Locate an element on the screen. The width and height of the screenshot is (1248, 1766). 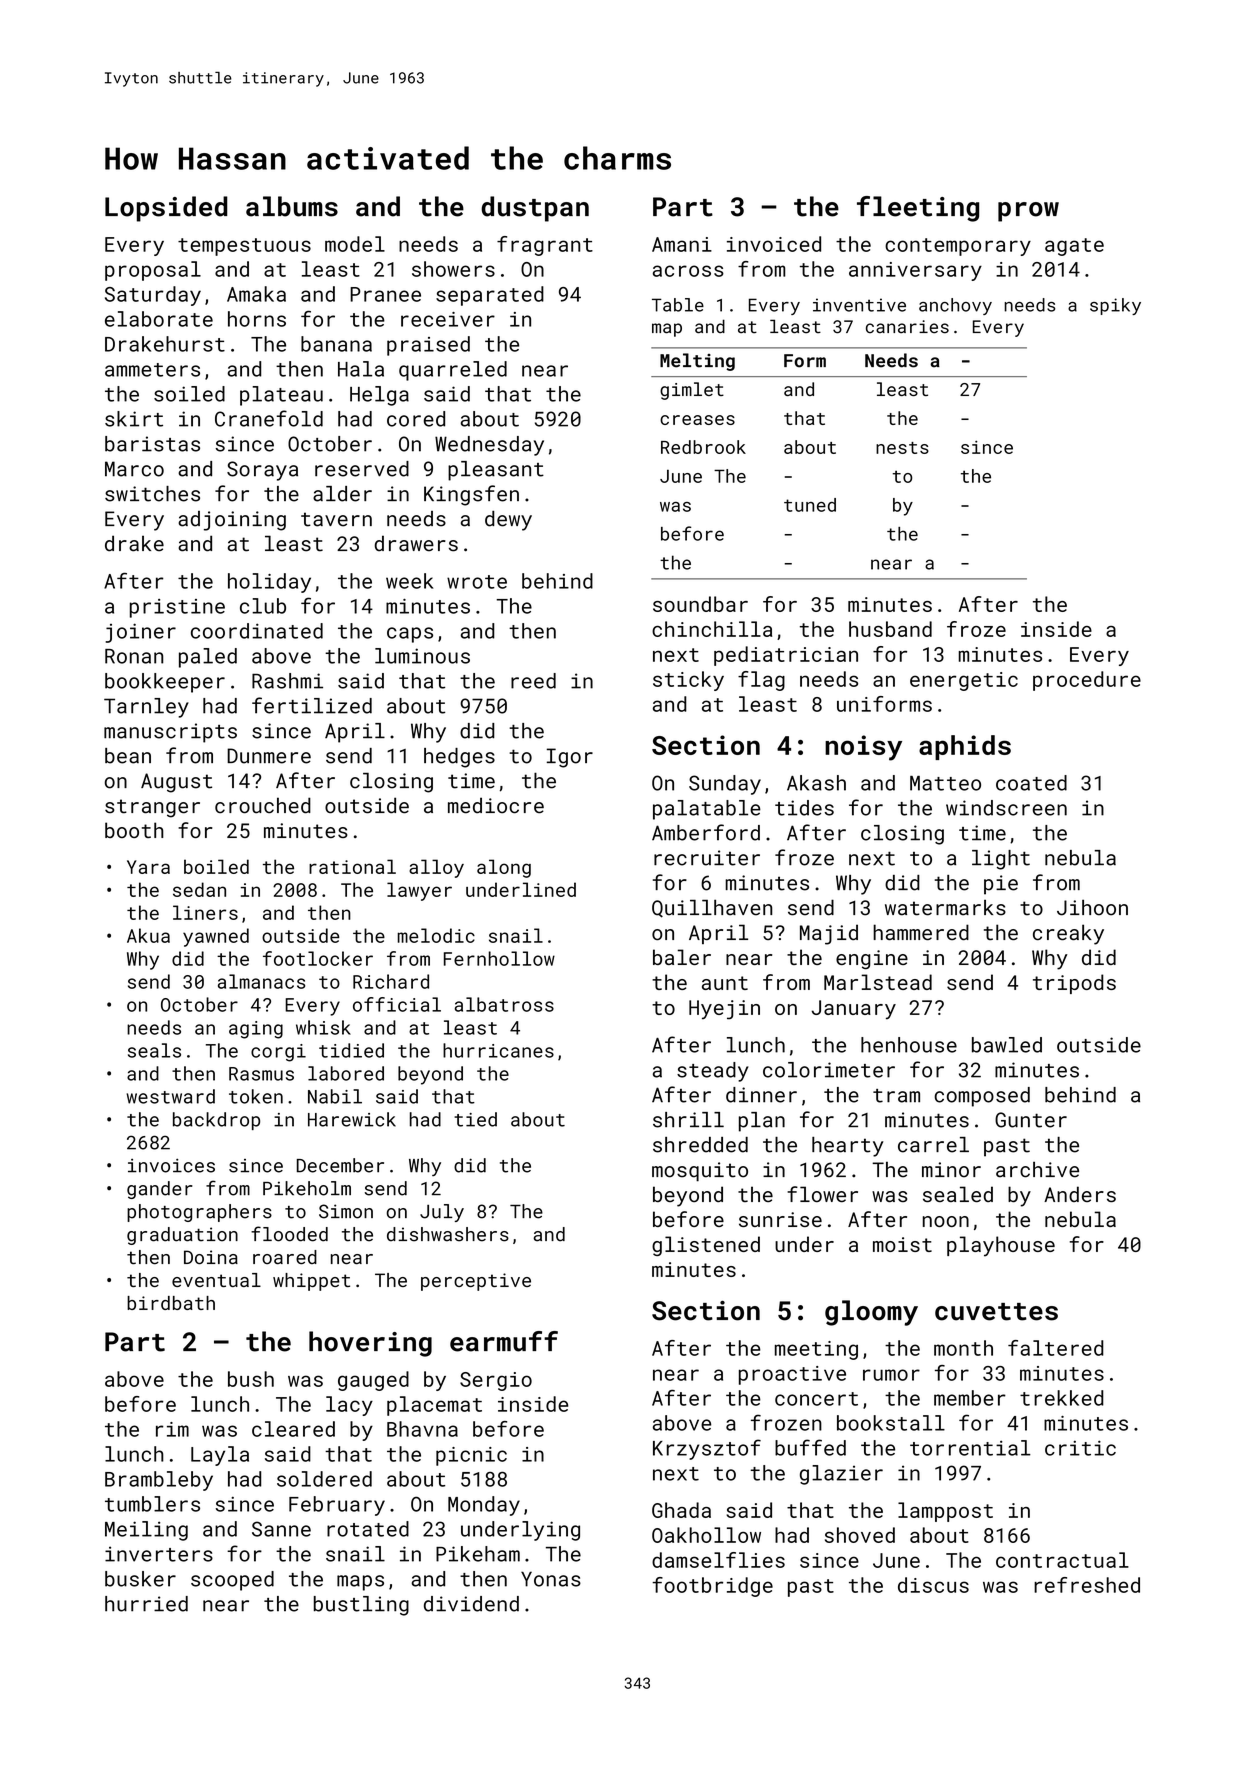
Monday is located at coordinates (484, 1506).
